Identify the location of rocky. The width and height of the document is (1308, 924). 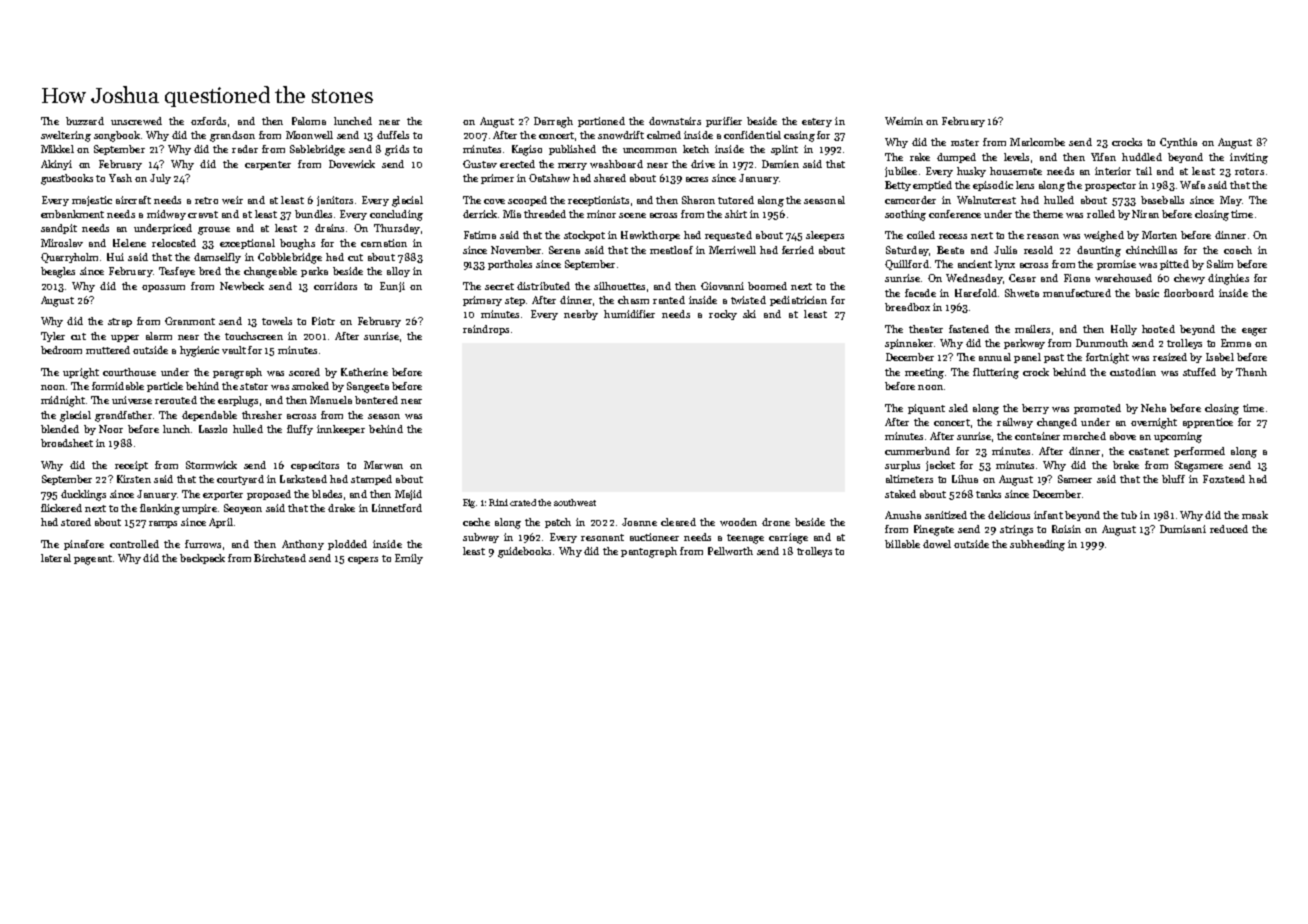
(723, 315).
